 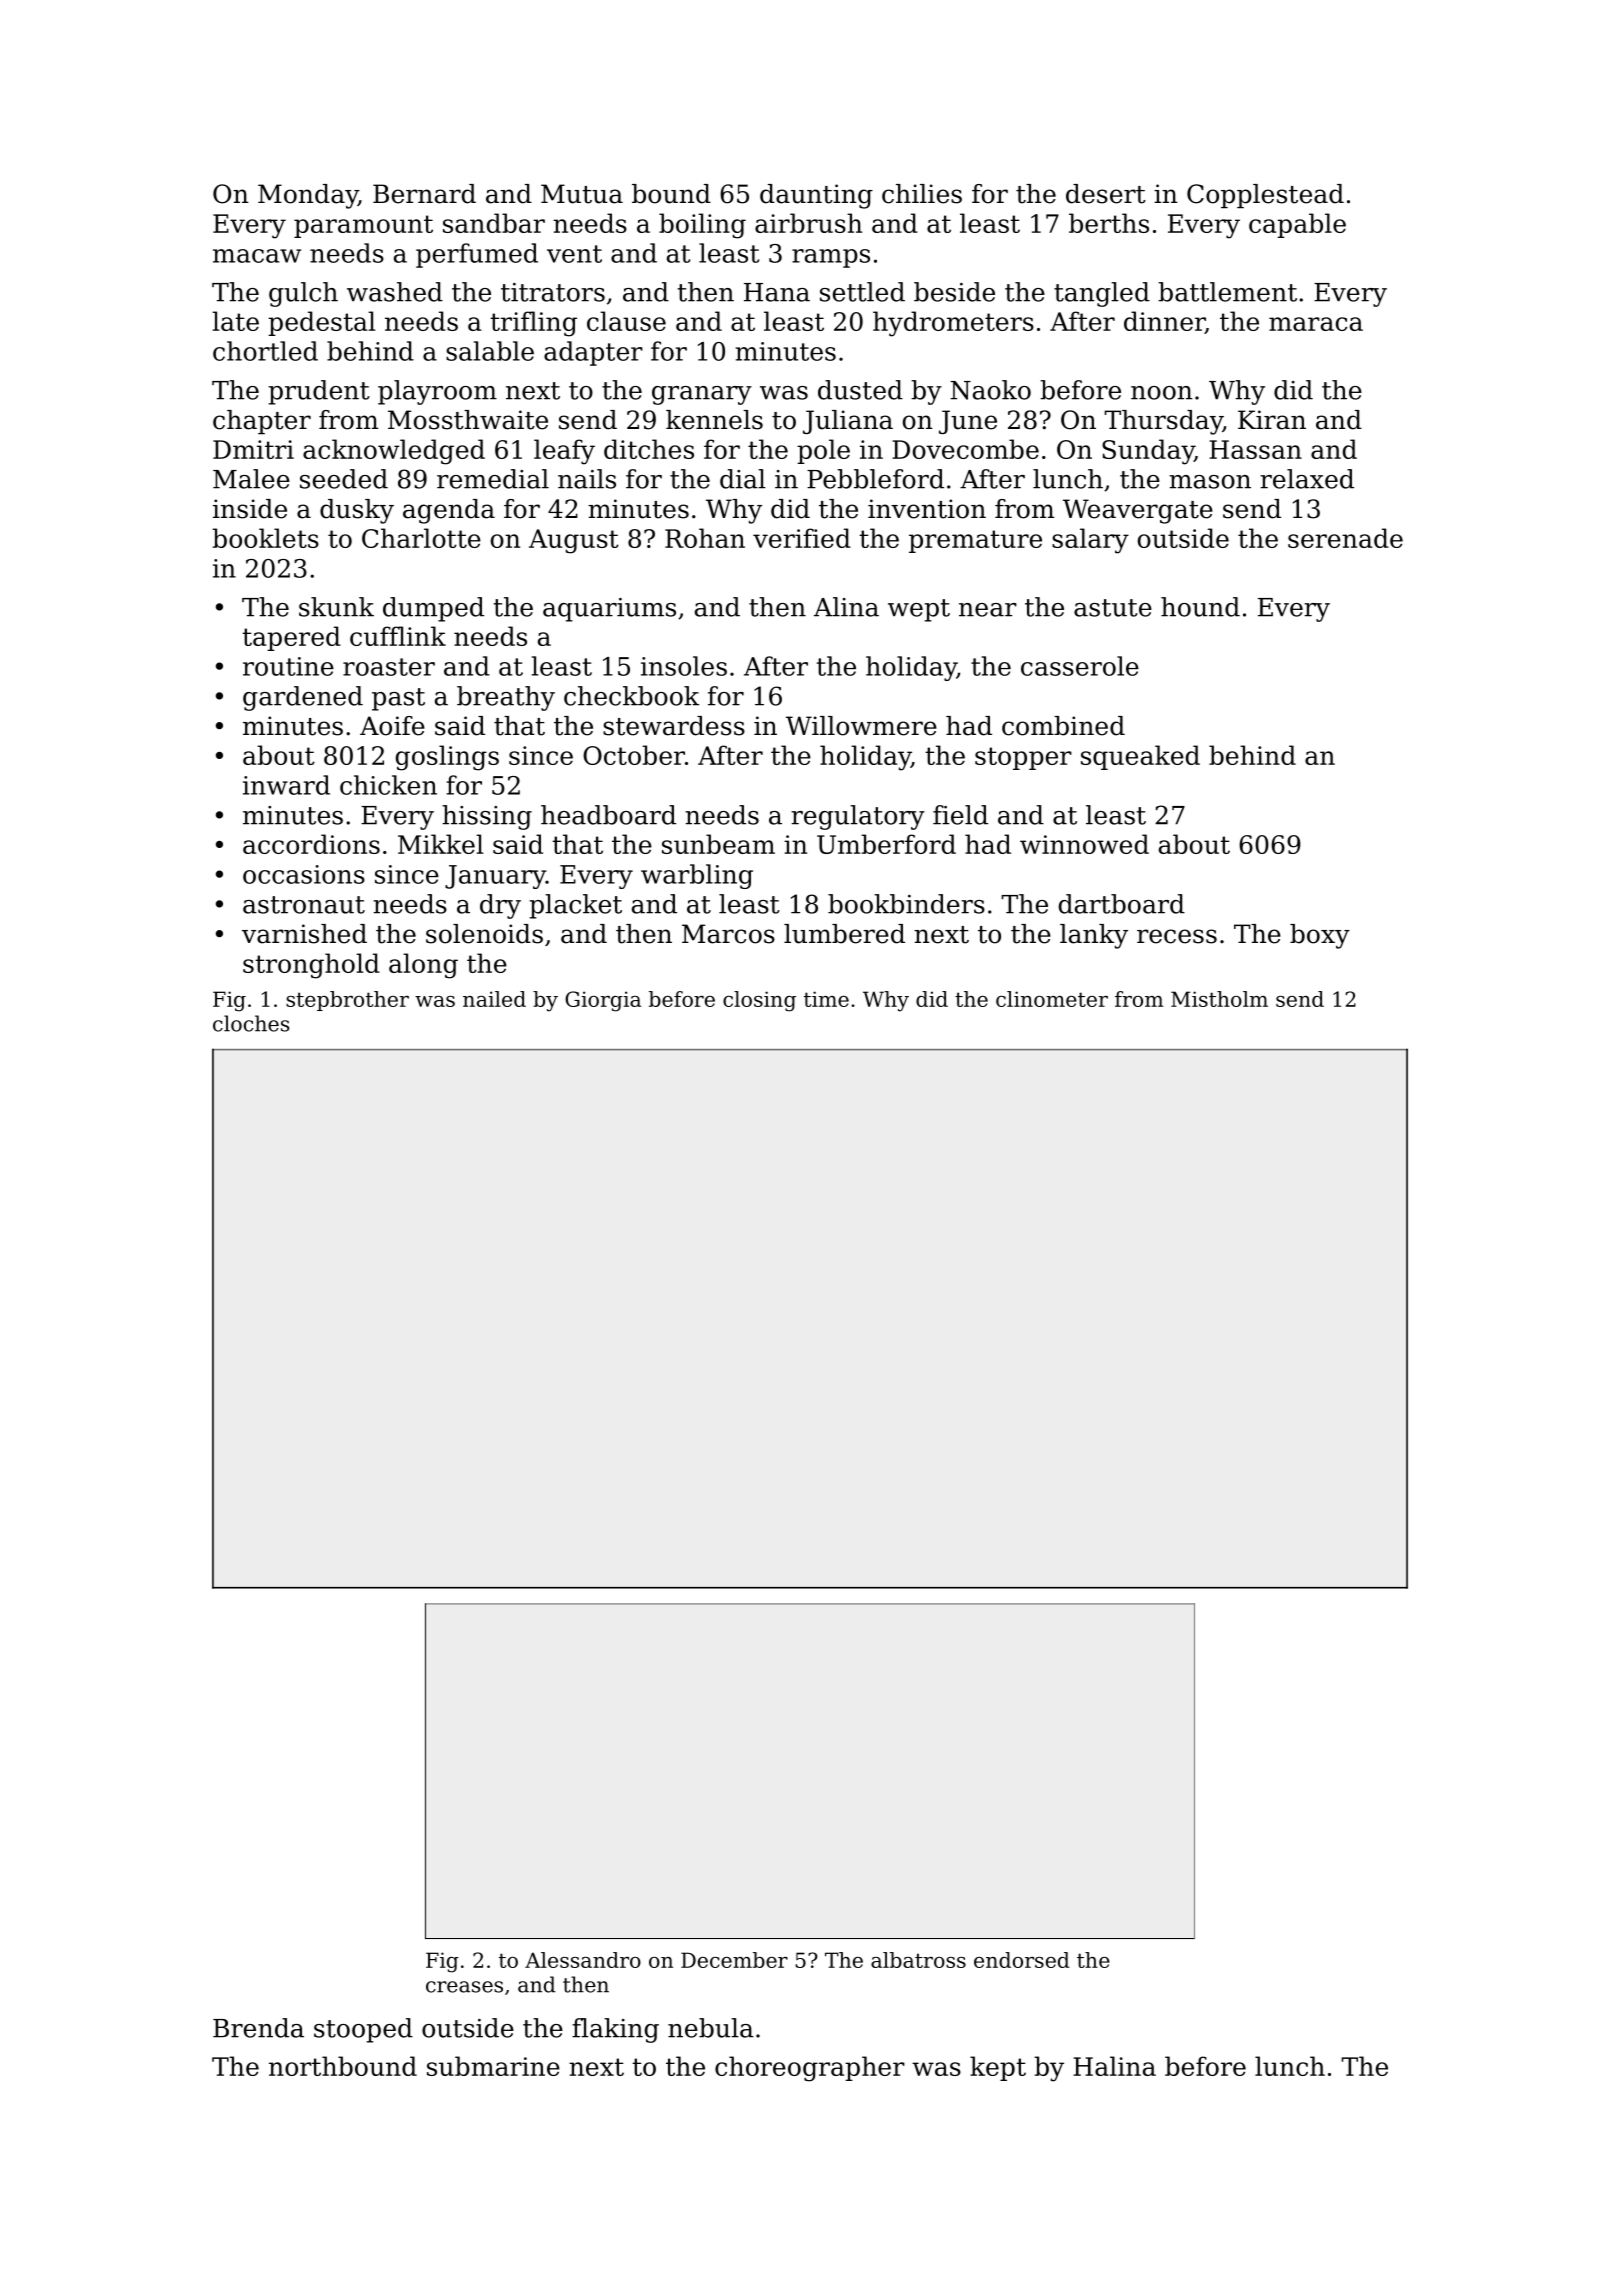 What do you see at coordinates (603, 1001) in the screenshot?
I see `Giorgia` at bounding box center [603, 1001].
